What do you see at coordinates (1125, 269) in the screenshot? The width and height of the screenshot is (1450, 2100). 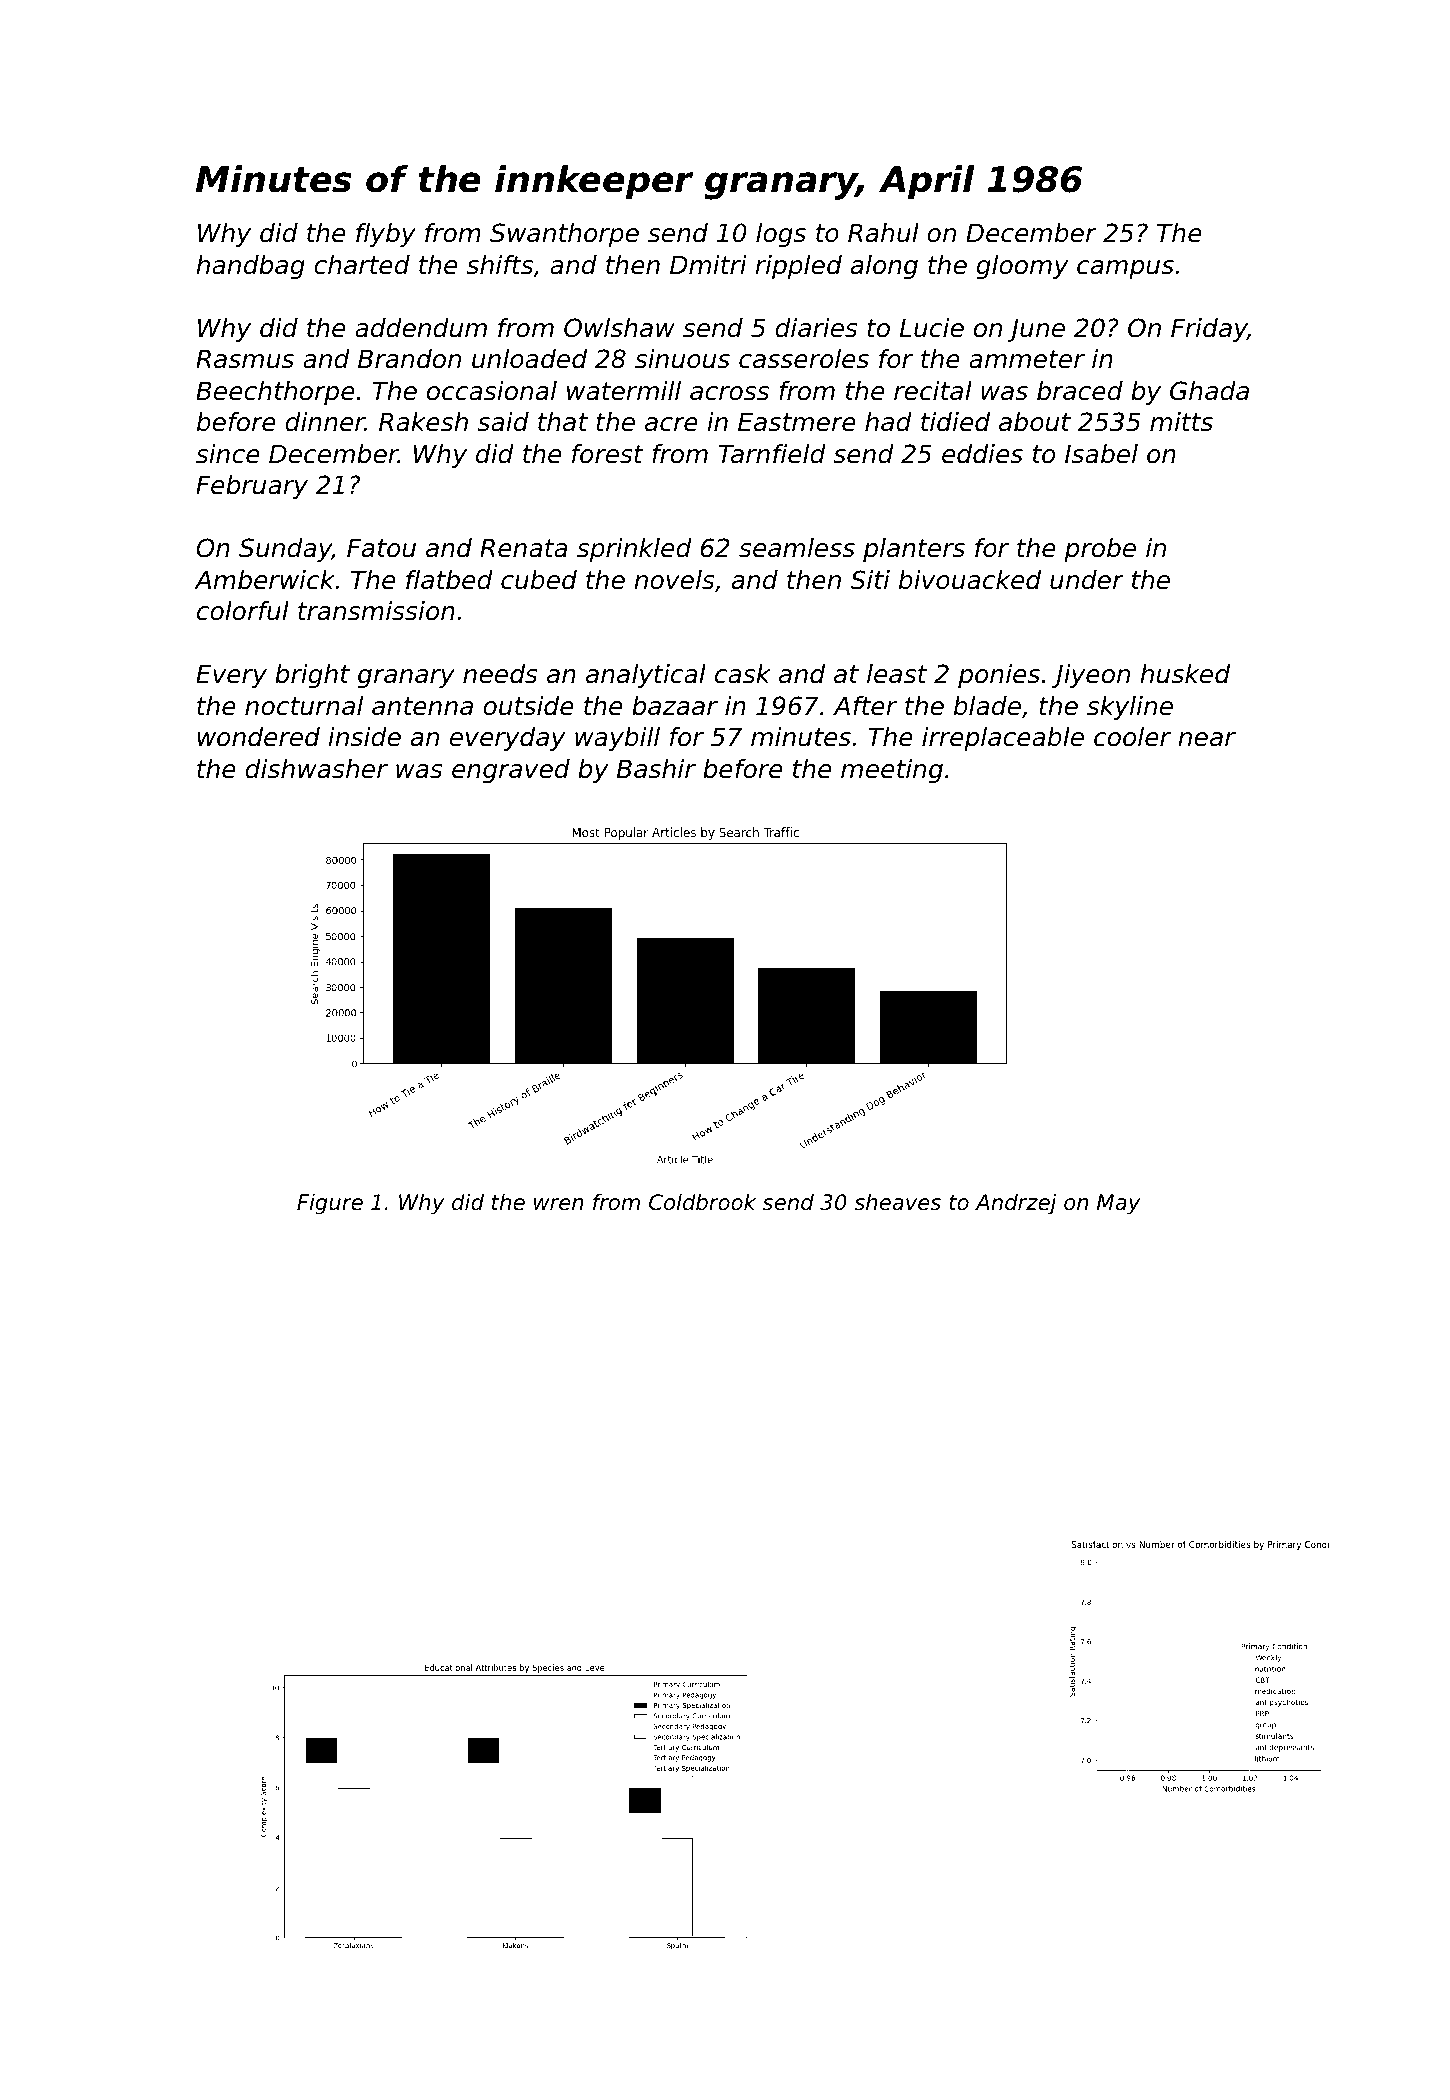 I see `campus` at bounding box center [1125, 269].
